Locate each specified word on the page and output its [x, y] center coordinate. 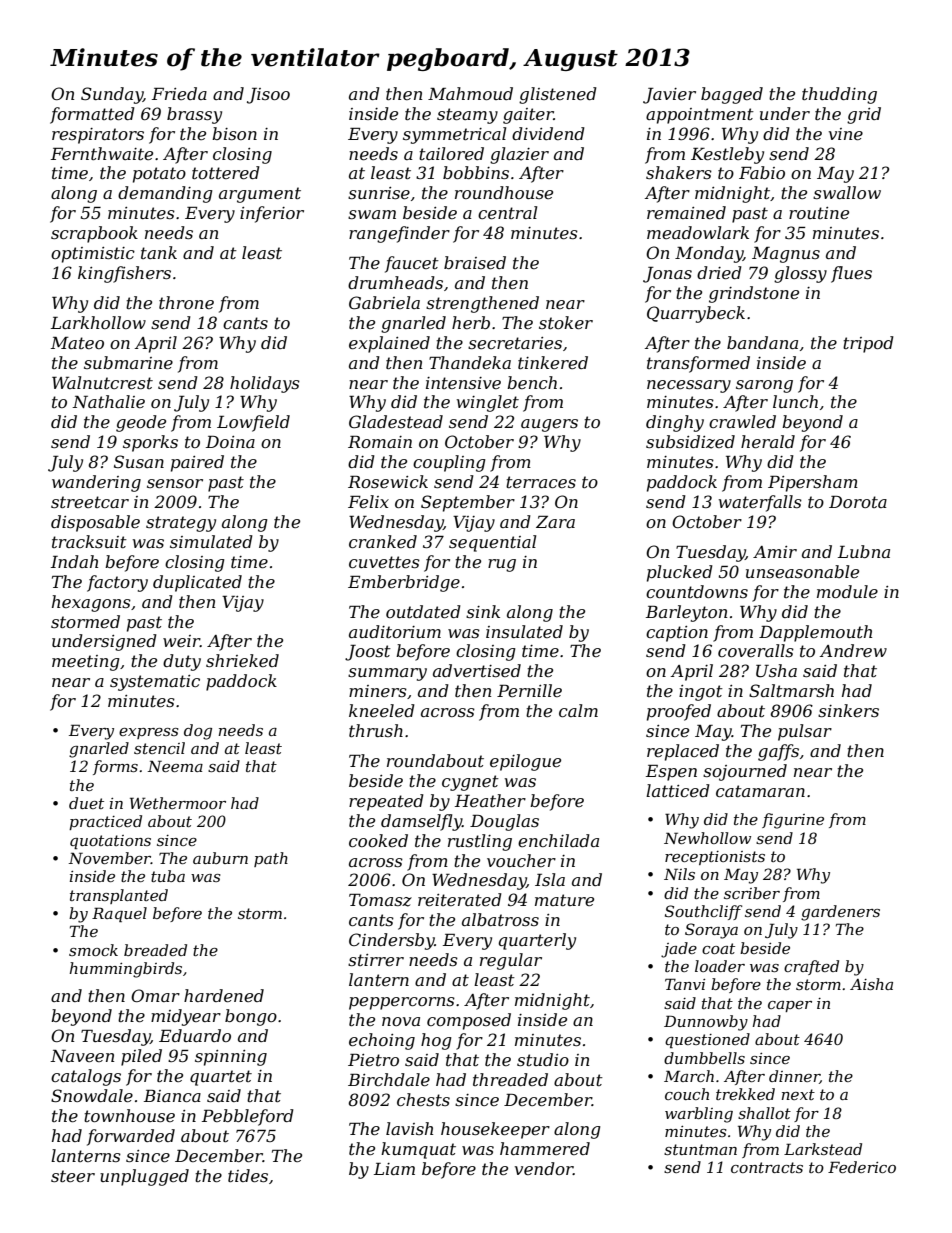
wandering [96, 483]
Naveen [82, 1056]
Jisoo [268, 96]
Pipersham [813, 483]
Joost [368, 653]
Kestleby [727, 155]
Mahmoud [470, 93]
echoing [382, 1041]
